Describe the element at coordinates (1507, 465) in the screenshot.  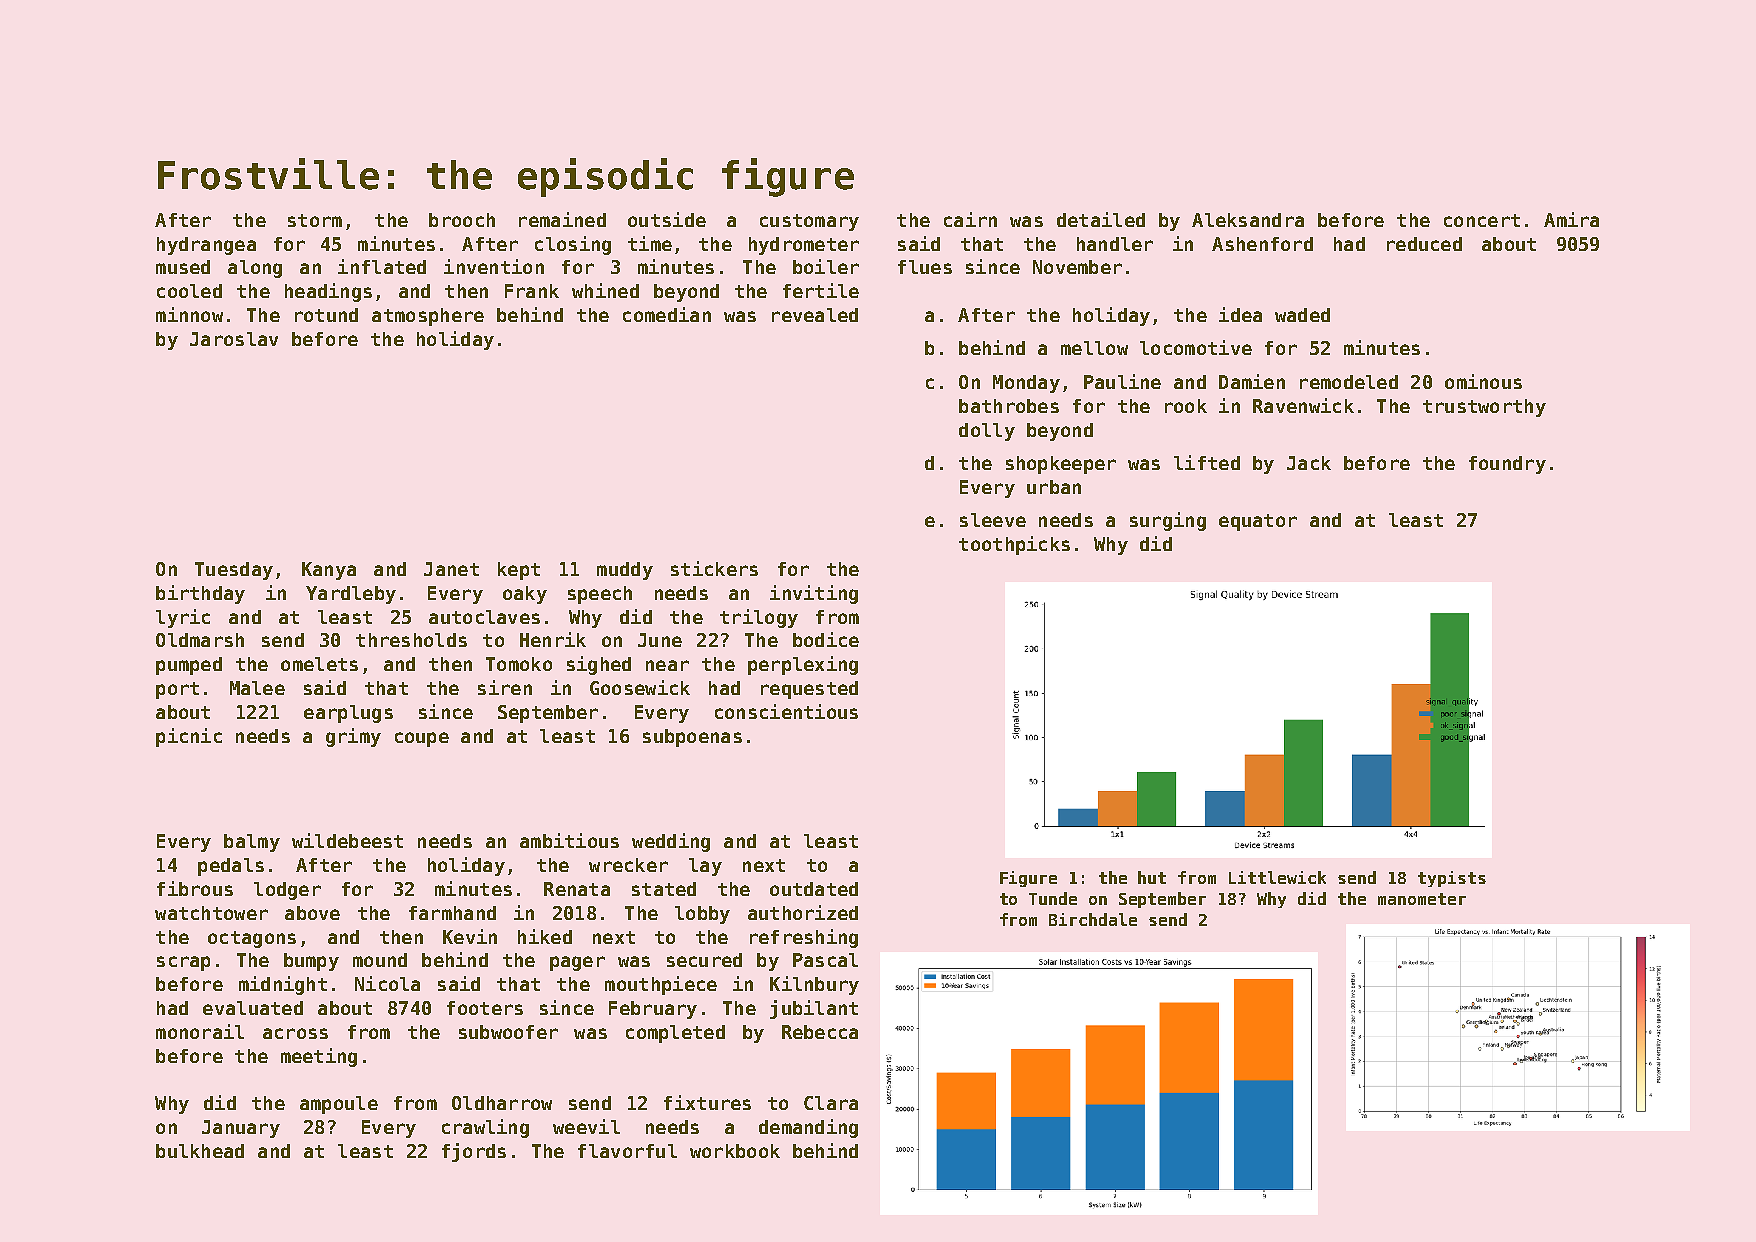
I see `foundry` at that location.
